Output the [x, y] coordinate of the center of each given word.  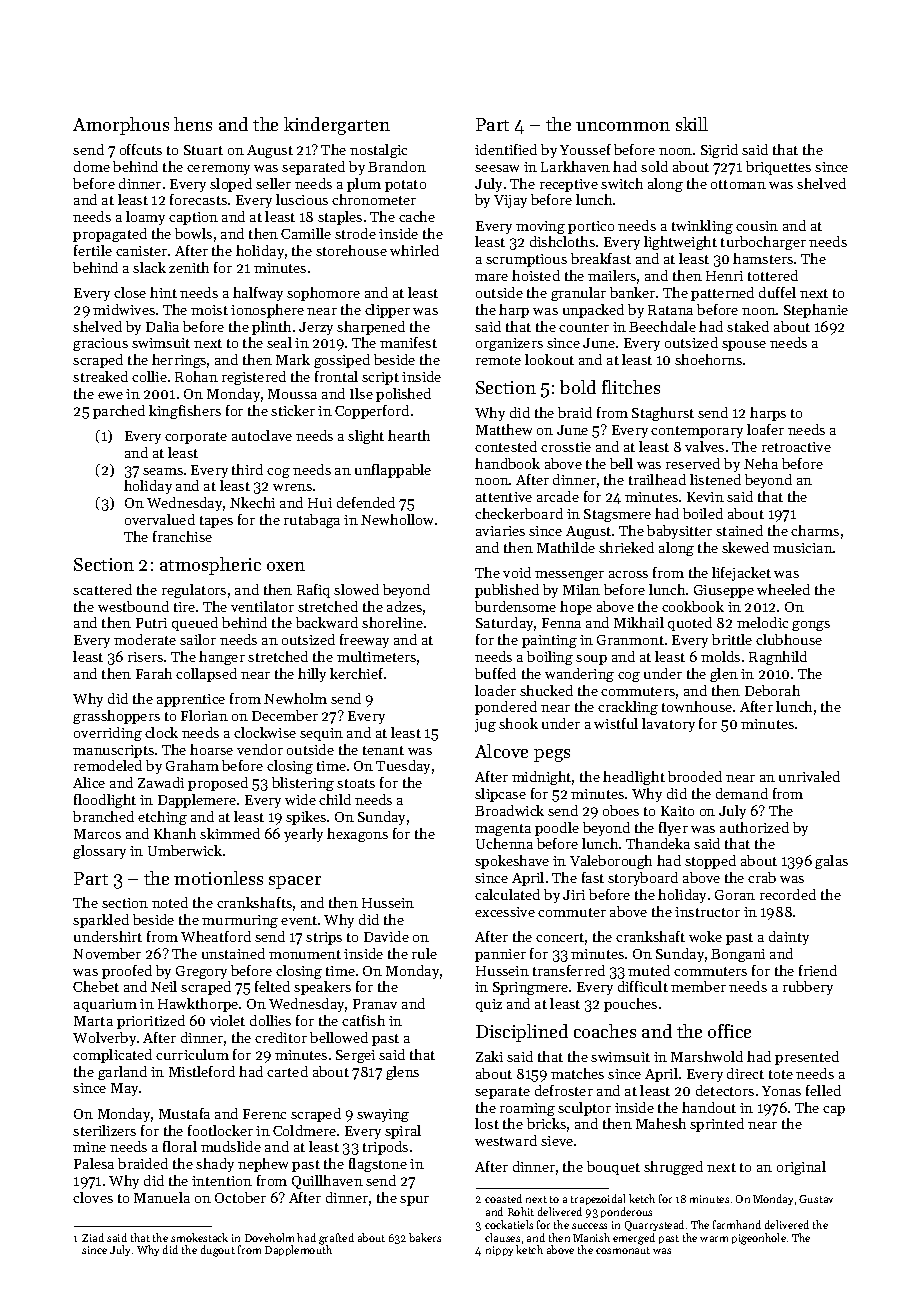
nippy [499, 1251]
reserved [693, 463]
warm [714, 1239]
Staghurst [663, 414]
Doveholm [269, 1237]
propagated [110, 235]
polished [403, 395]
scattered [102, 589]
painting [549, 641]
